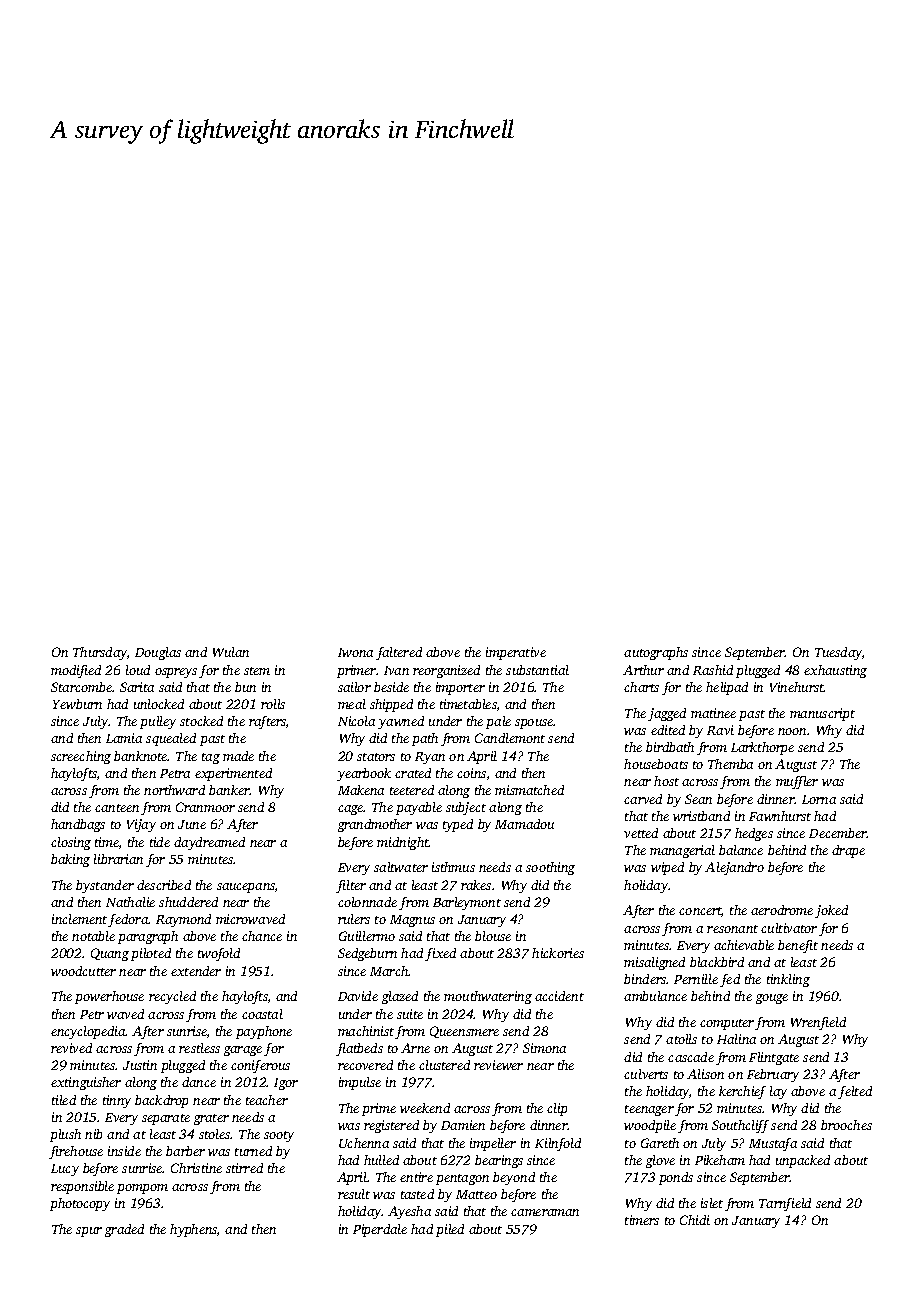 This screenshot has height=1308, width=924. Describe the element at coordinates (193, 1230) in the screenshot. I see `hyphens` at that location.
